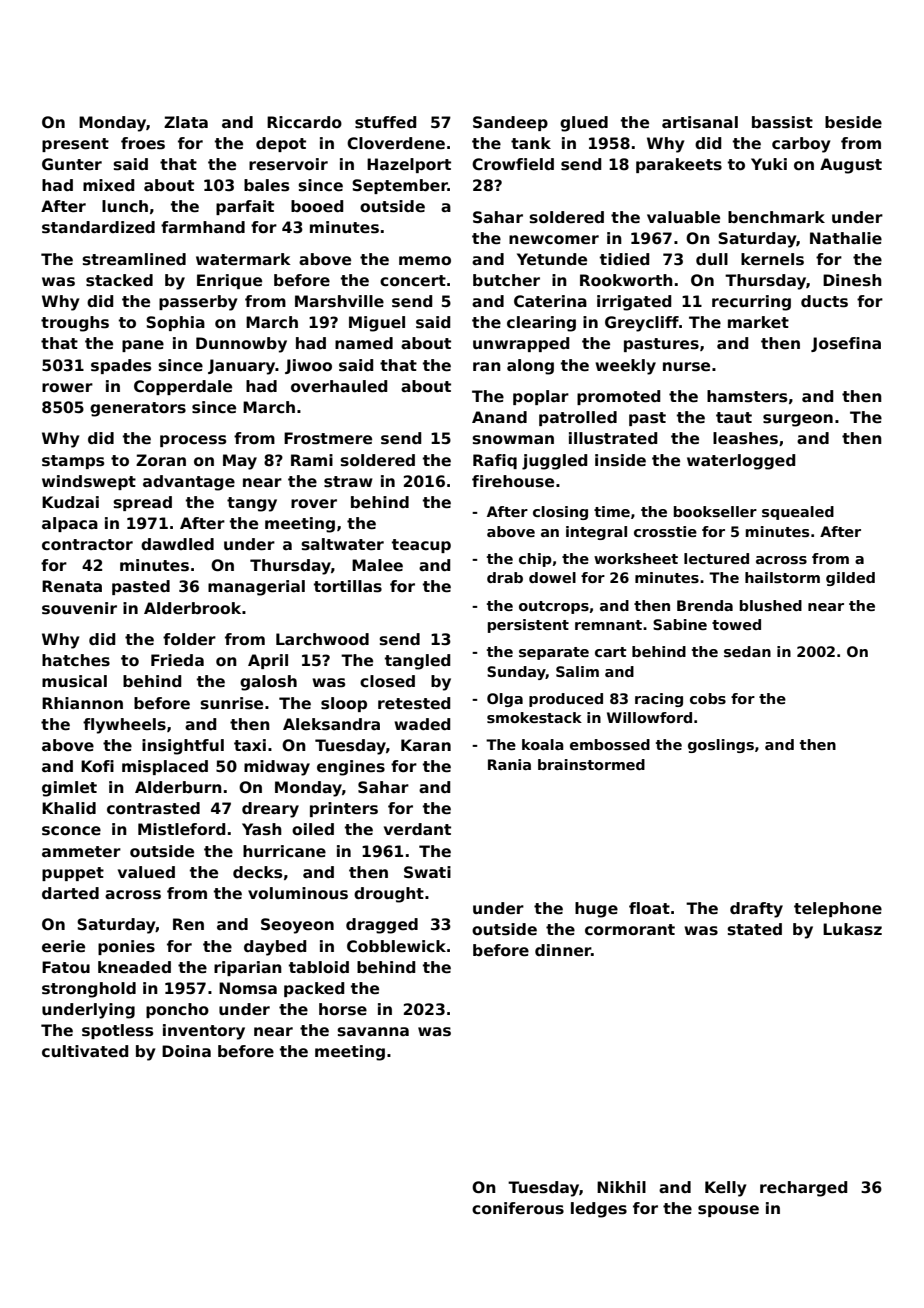 The width and height of the page is (924, 1308). Describe the element at coordinates (298, 893) in the page. I see `voluminous` at that location.
